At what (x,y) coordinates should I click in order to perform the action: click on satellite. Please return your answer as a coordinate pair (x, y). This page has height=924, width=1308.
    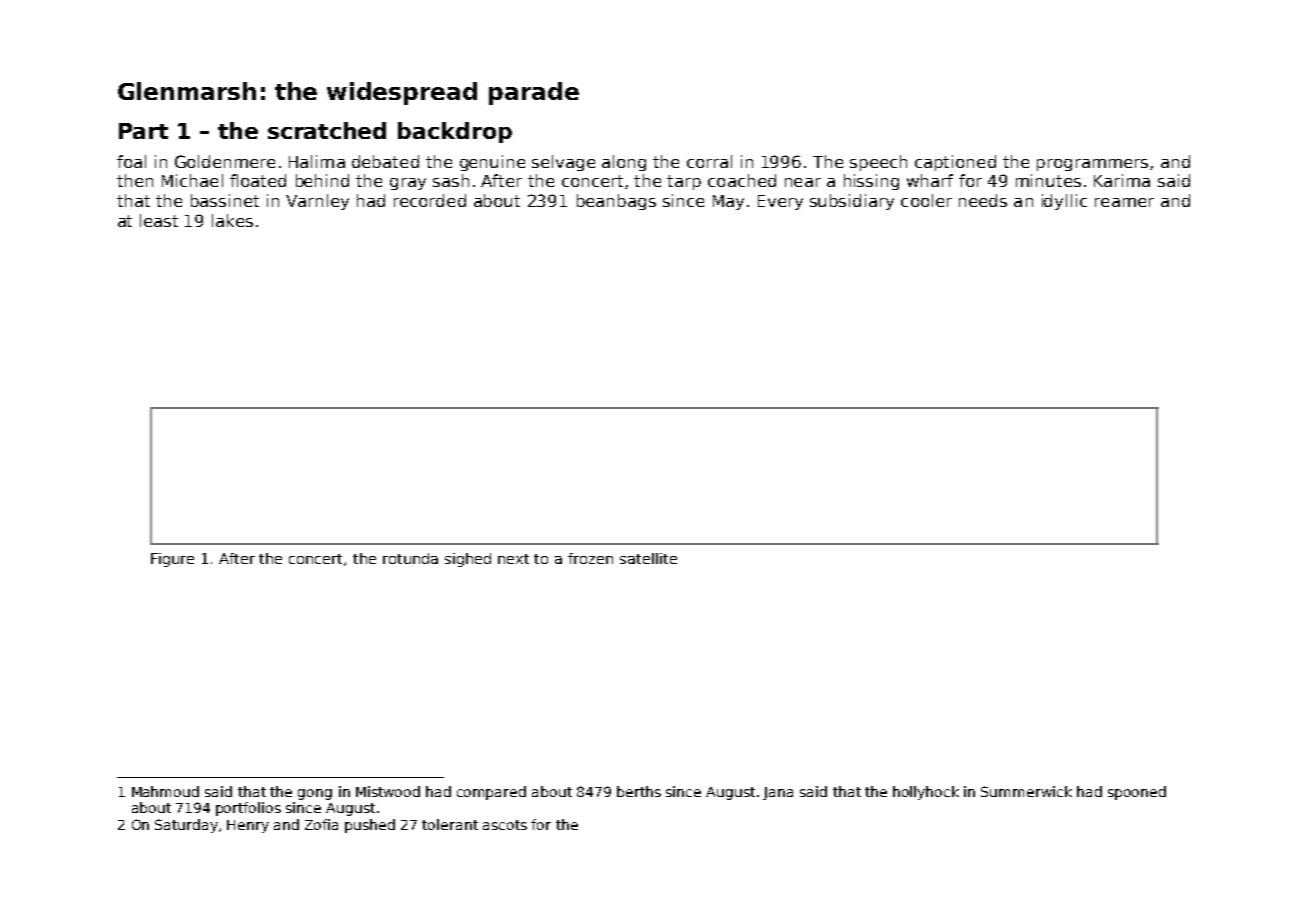
    Looking at the image, I should click on (648, 558).
